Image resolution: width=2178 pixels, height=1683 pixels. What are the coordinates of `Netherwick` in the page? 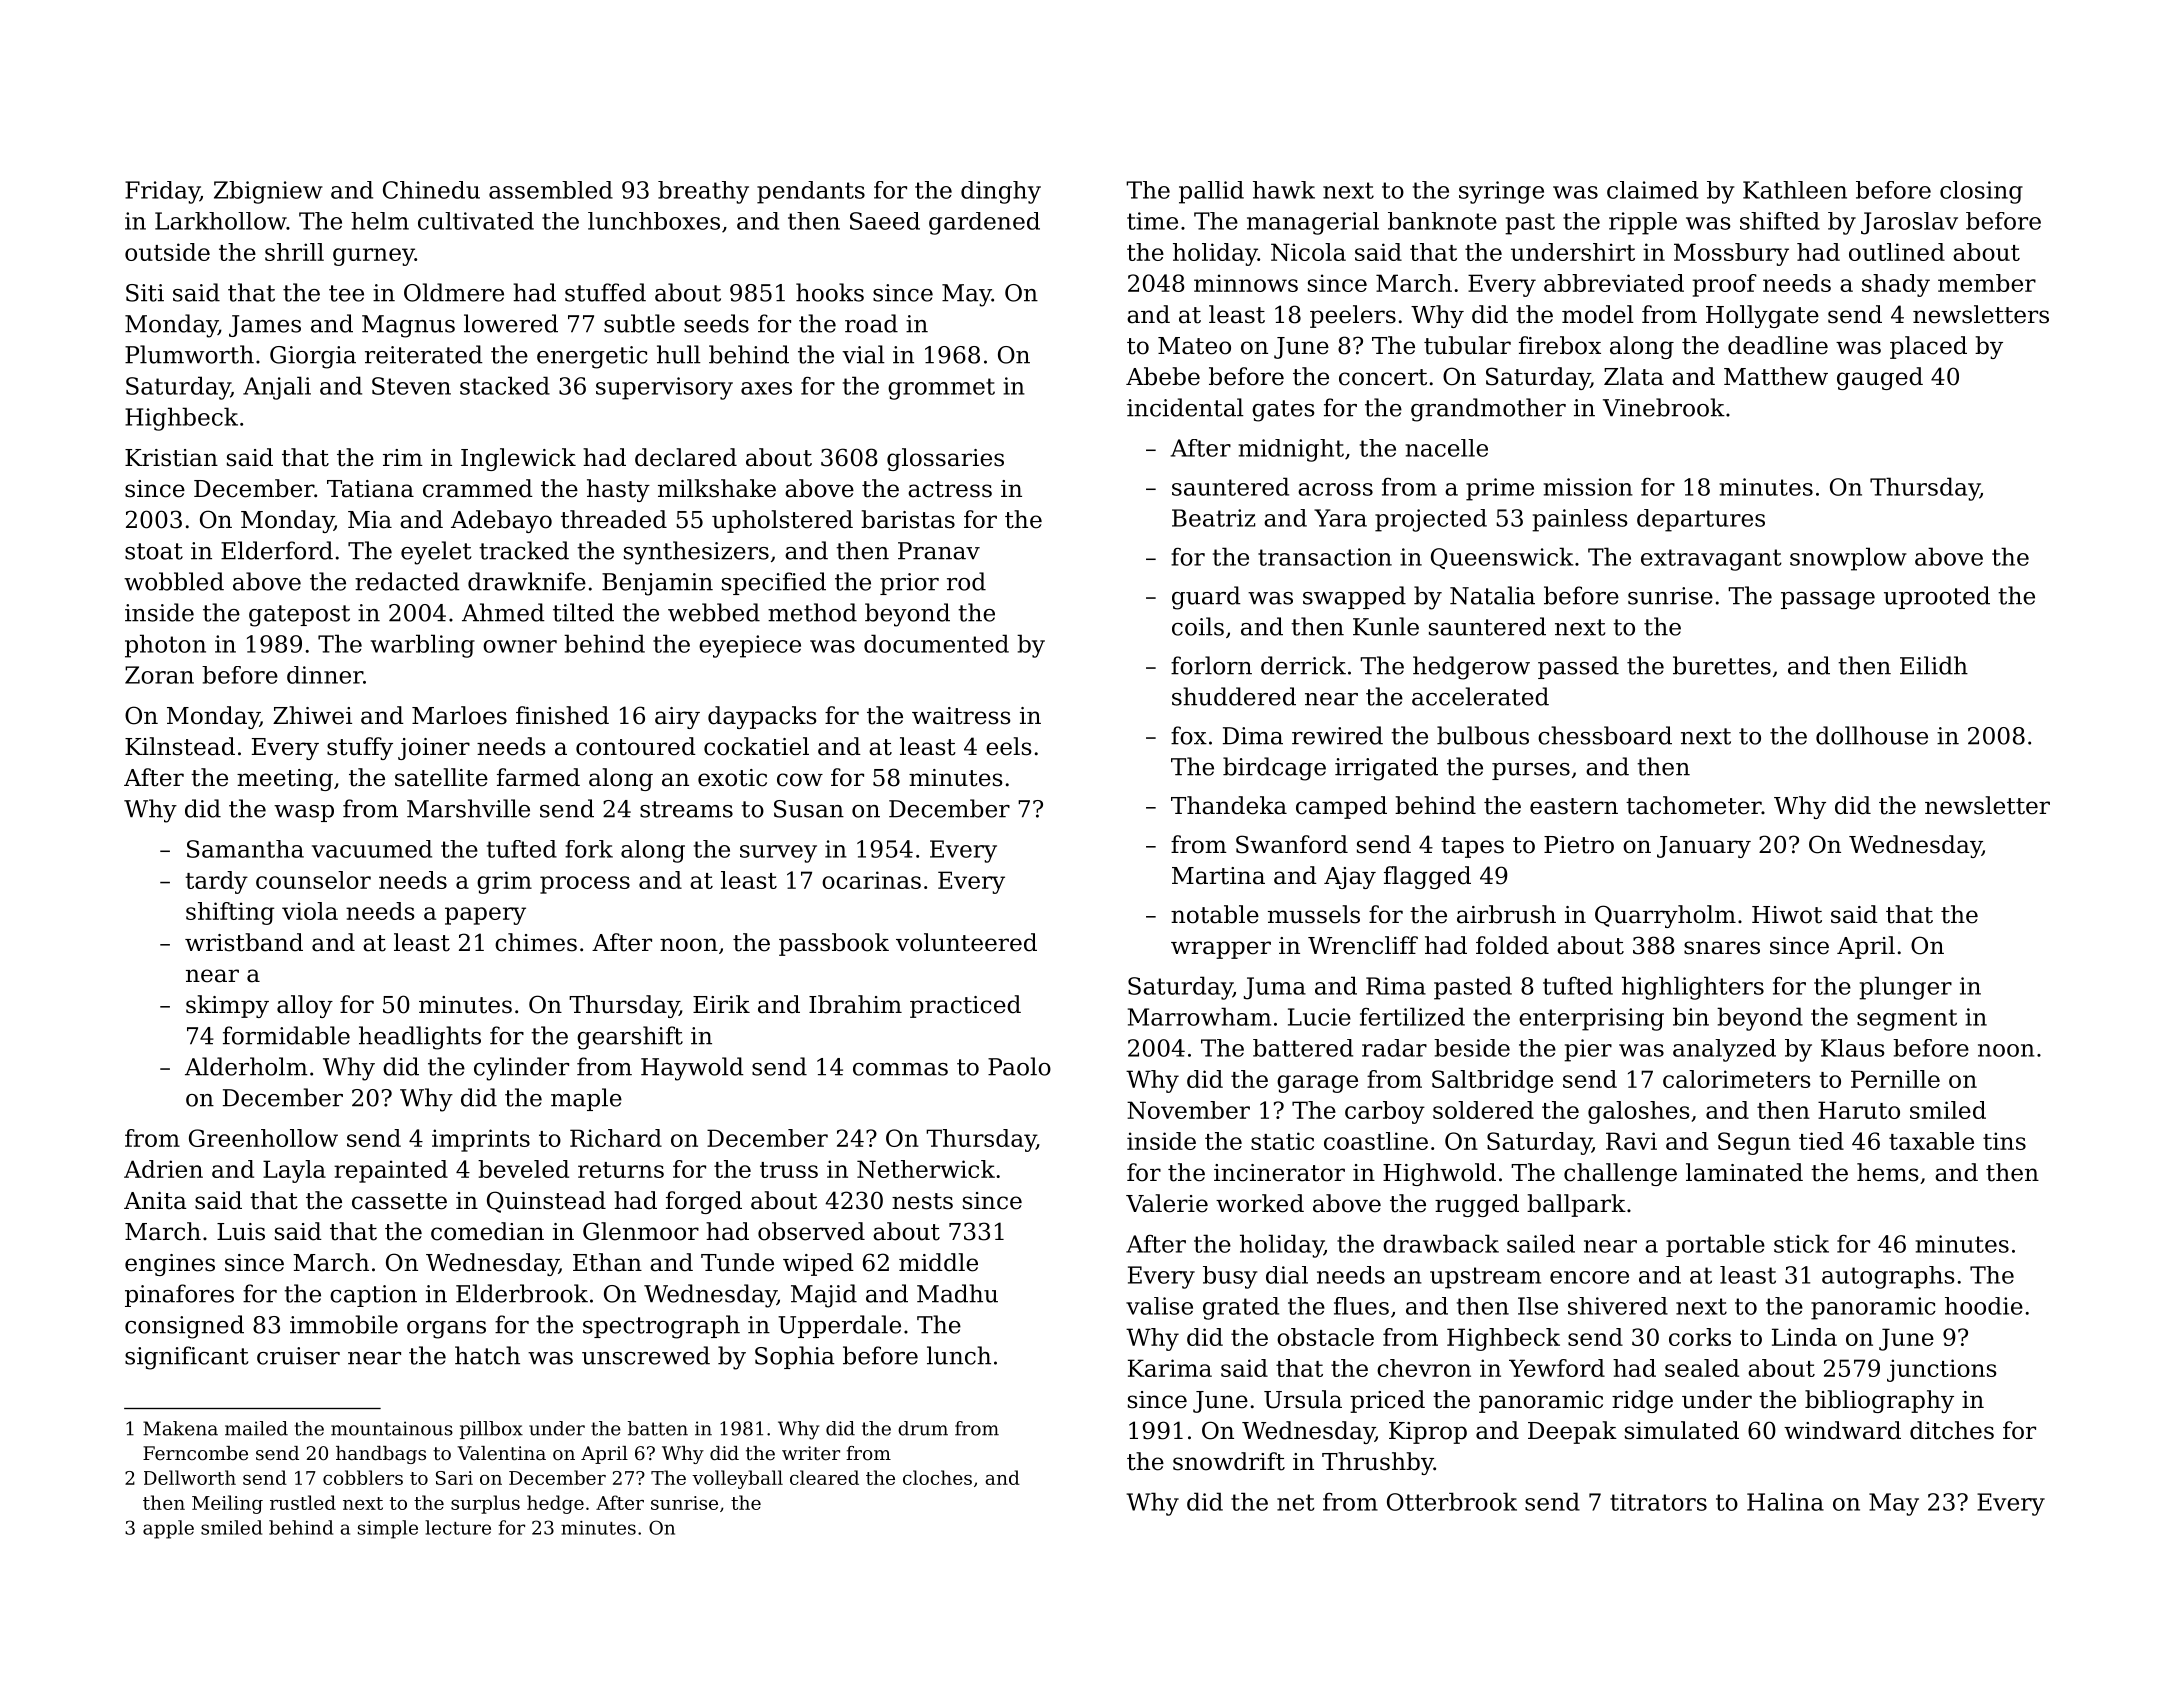 It's located at (926, 1169).
